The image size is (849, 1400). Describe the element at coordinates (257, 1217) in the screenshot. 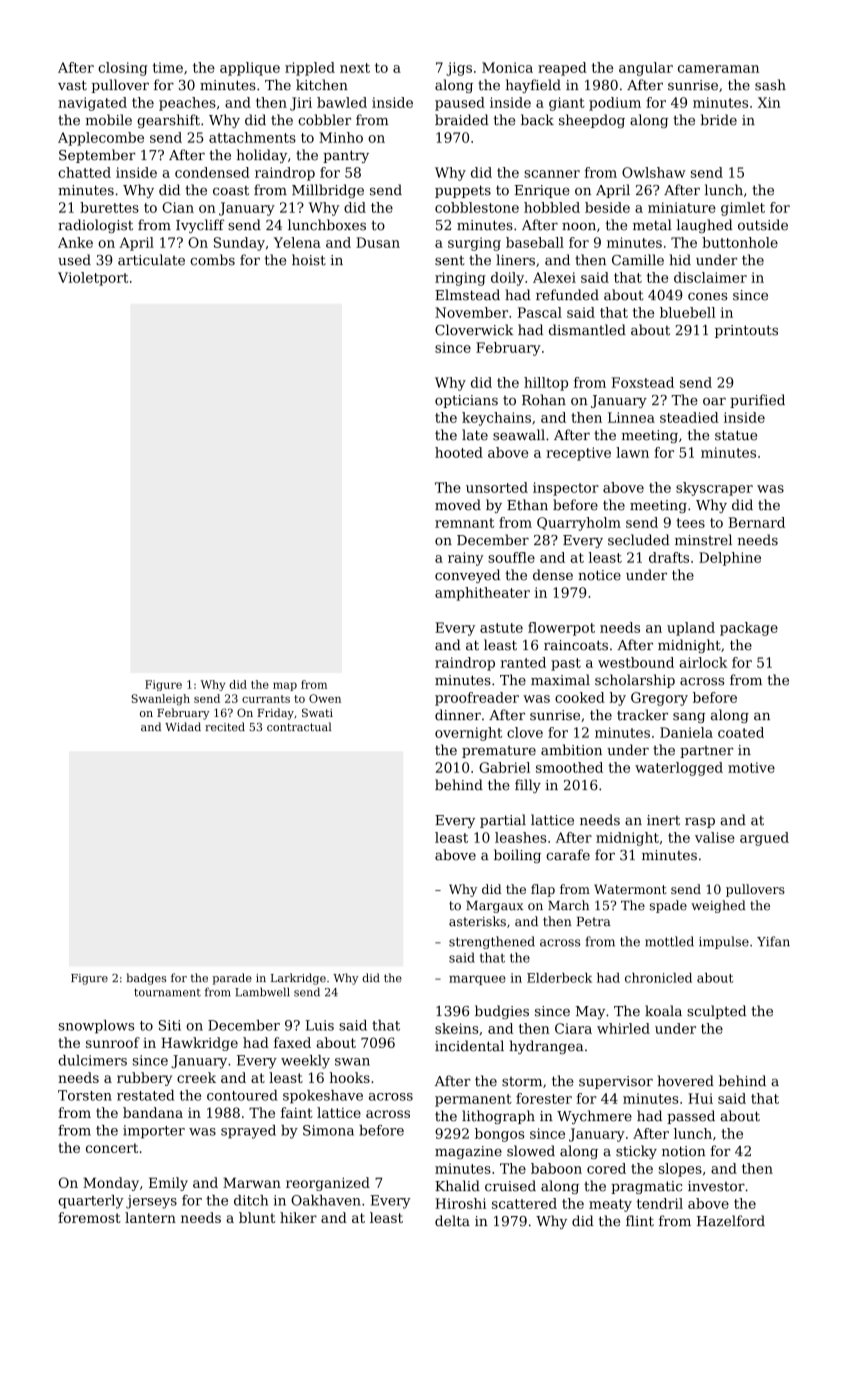

I see `blunt` at that location.
